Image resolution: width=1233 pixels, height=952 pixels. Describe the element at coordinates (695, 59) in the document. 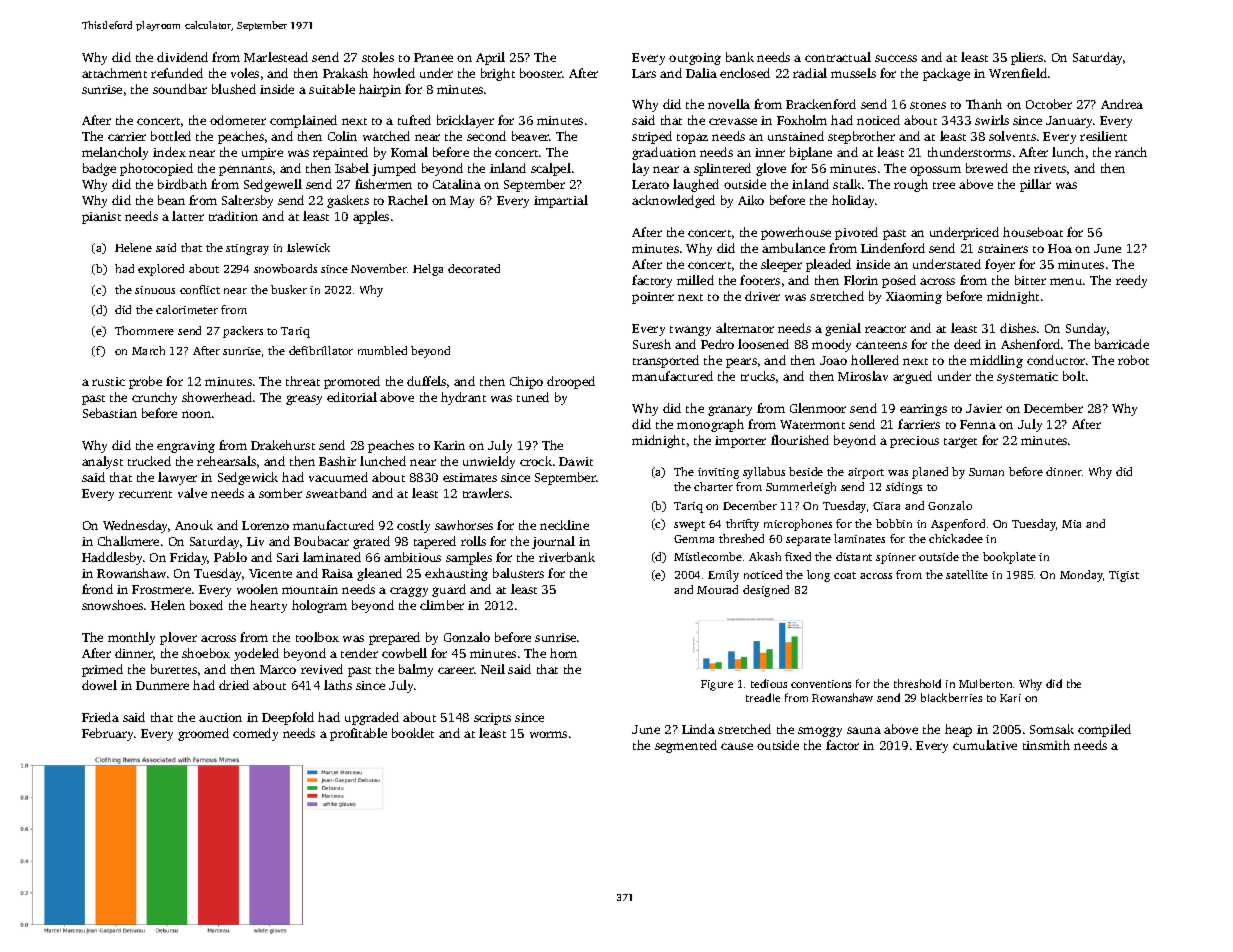

I see `outgoing` at that location.
